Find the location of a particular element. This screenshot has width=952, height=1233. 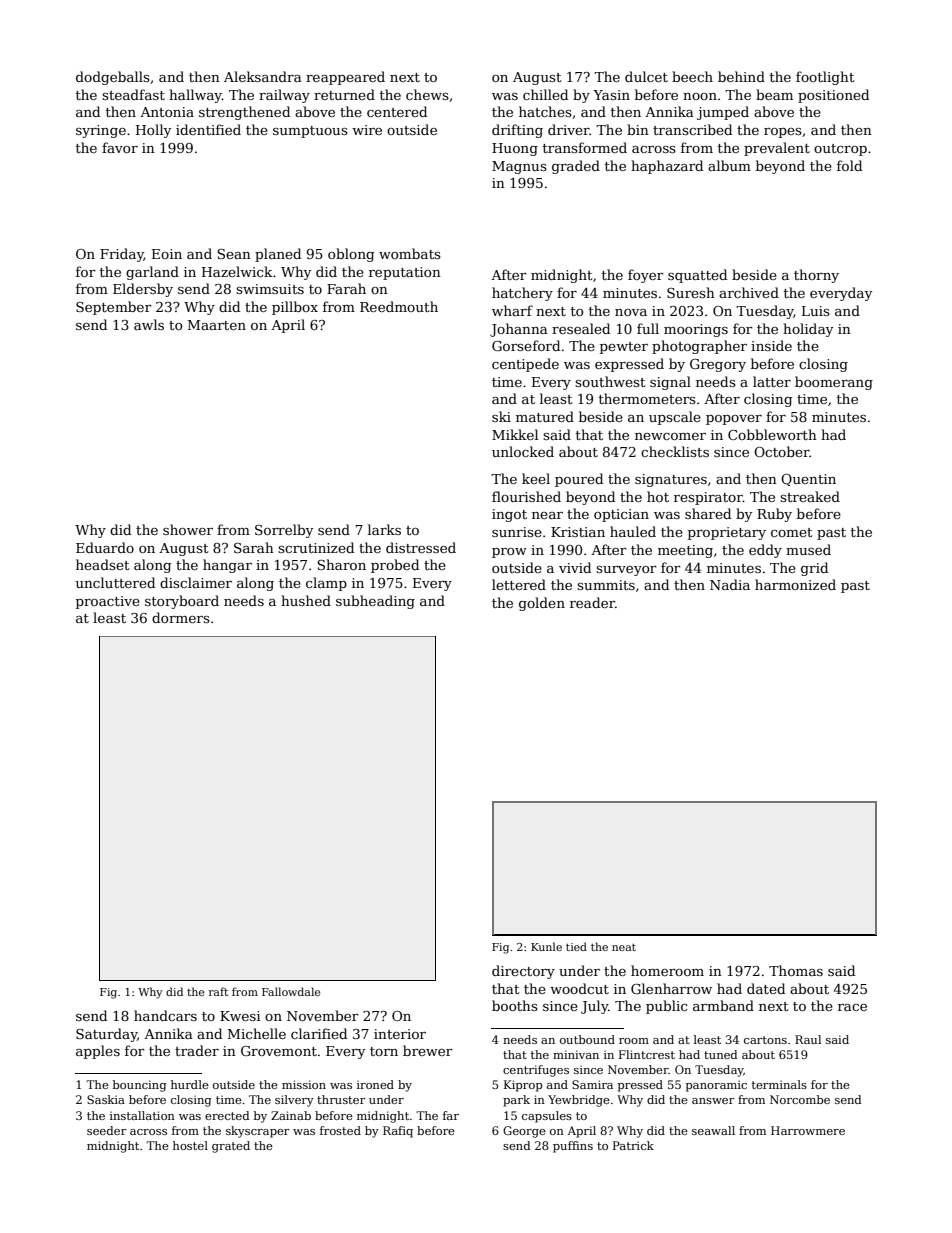

seeder is located at coordinates (107, 1130).
